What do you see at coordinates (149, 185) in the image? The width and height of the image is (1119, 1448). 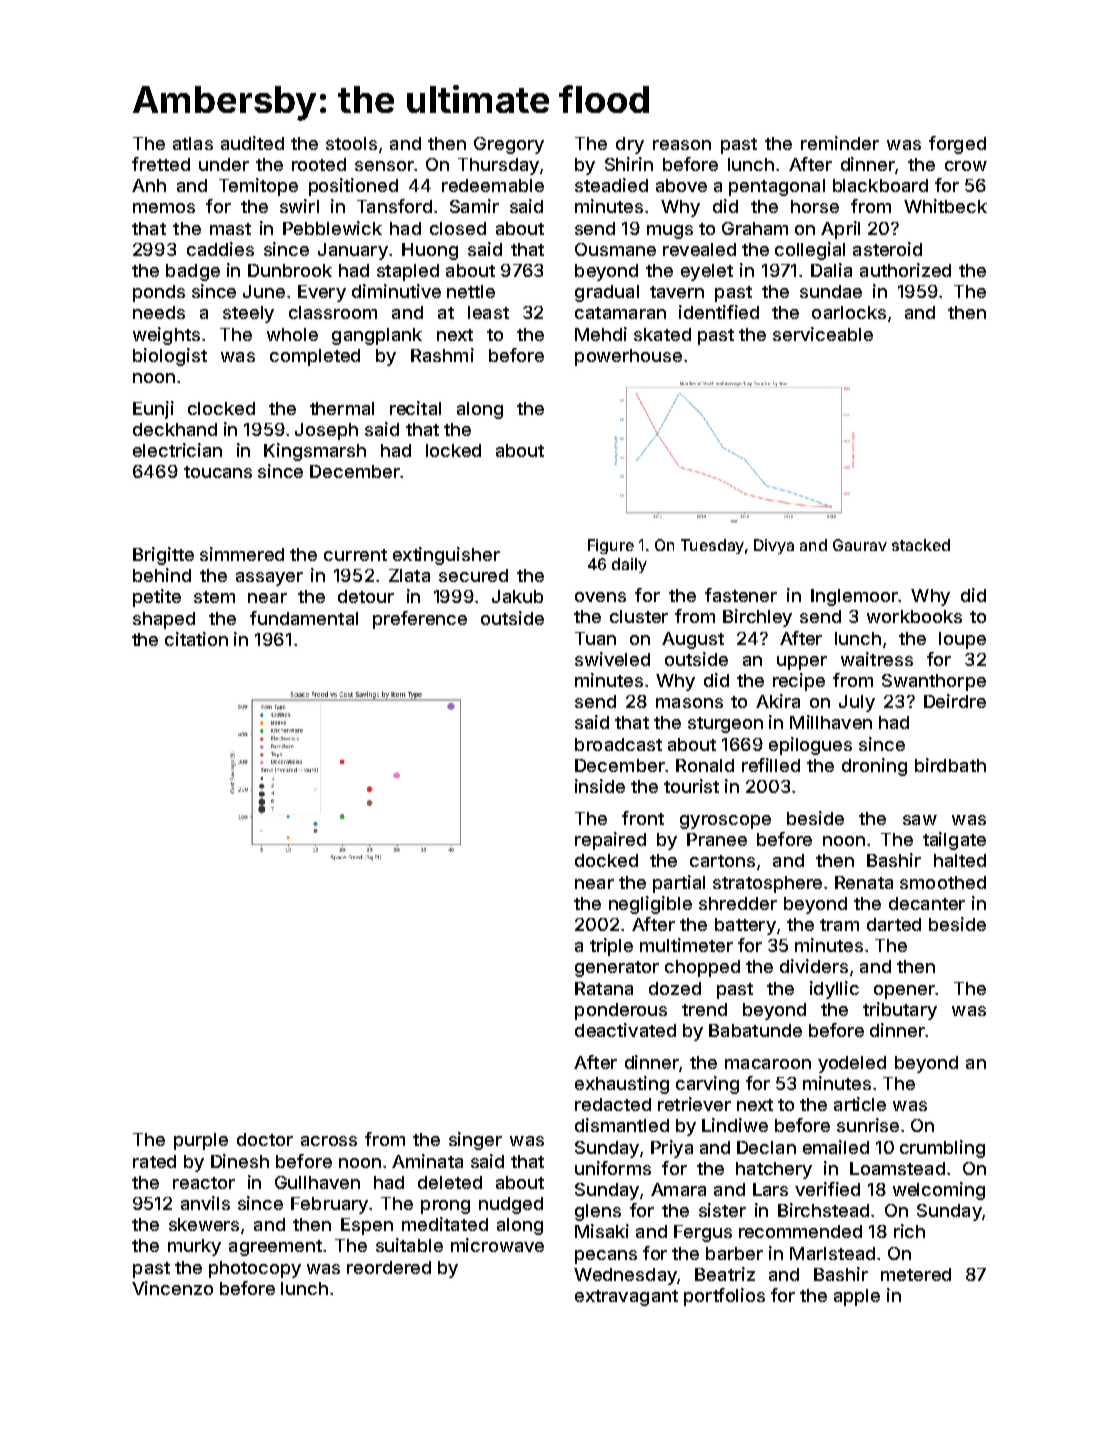 I see `Anh` at bounding box center [149, 185].
